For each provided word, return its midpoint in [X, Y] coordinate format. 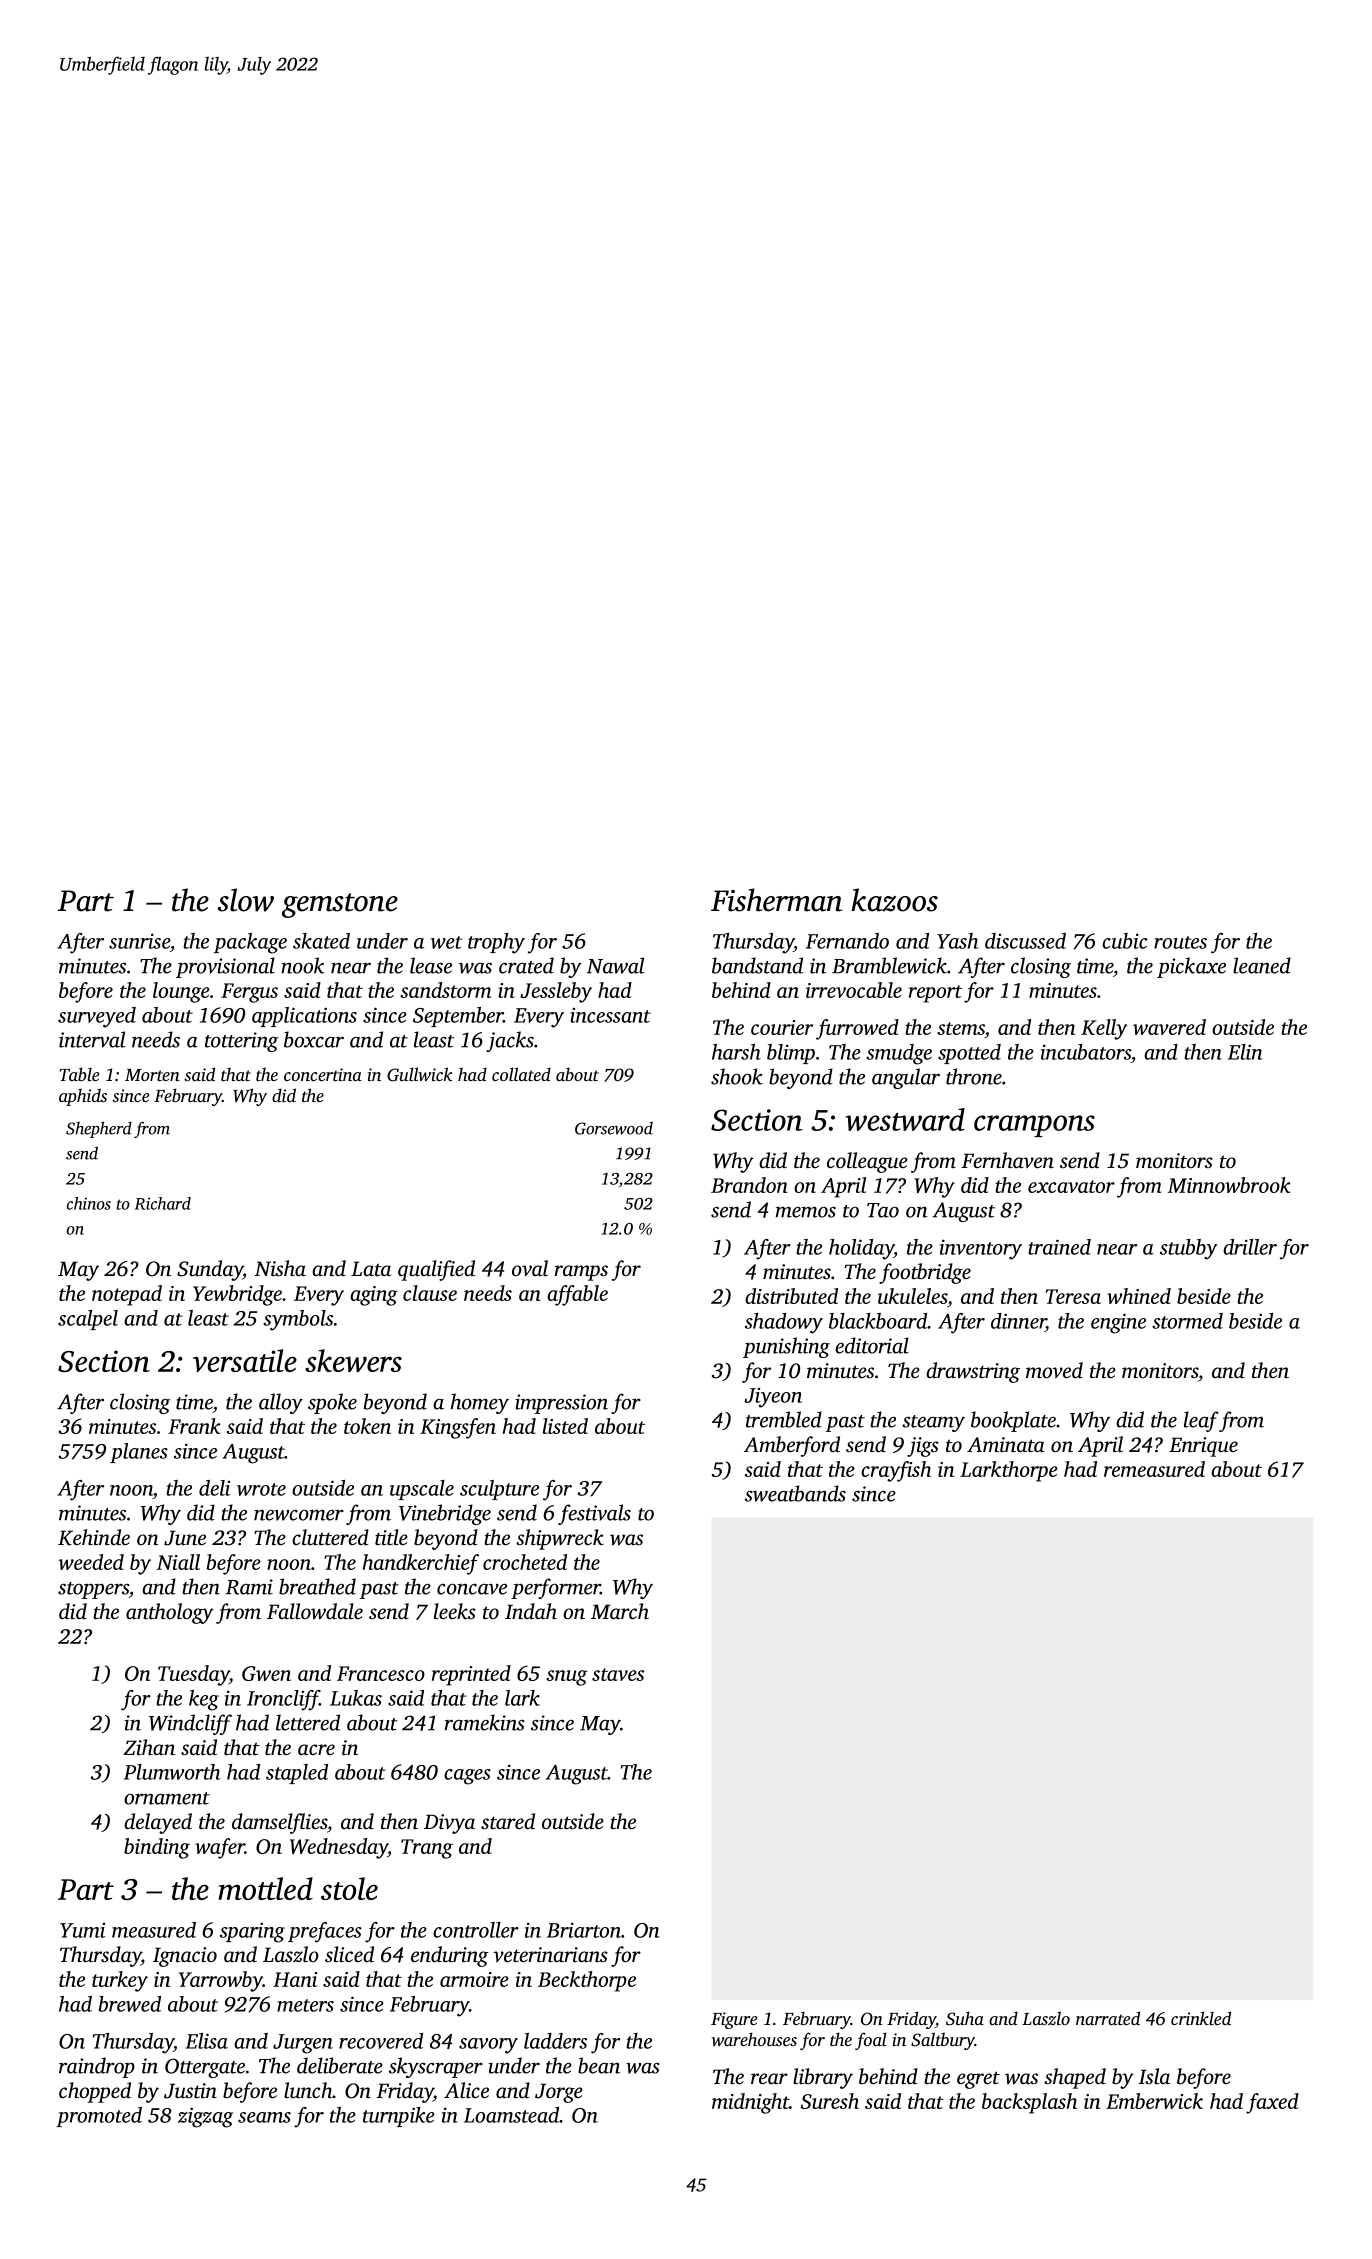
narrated [1108, 2018]
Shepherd [99, 1129]
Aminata [1006, 1444]
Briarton [584, 1930]
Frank [194, 1426]
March [620, 1611]
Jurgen [303, 2044]
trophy [496, 943]
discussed [1025, 941]
